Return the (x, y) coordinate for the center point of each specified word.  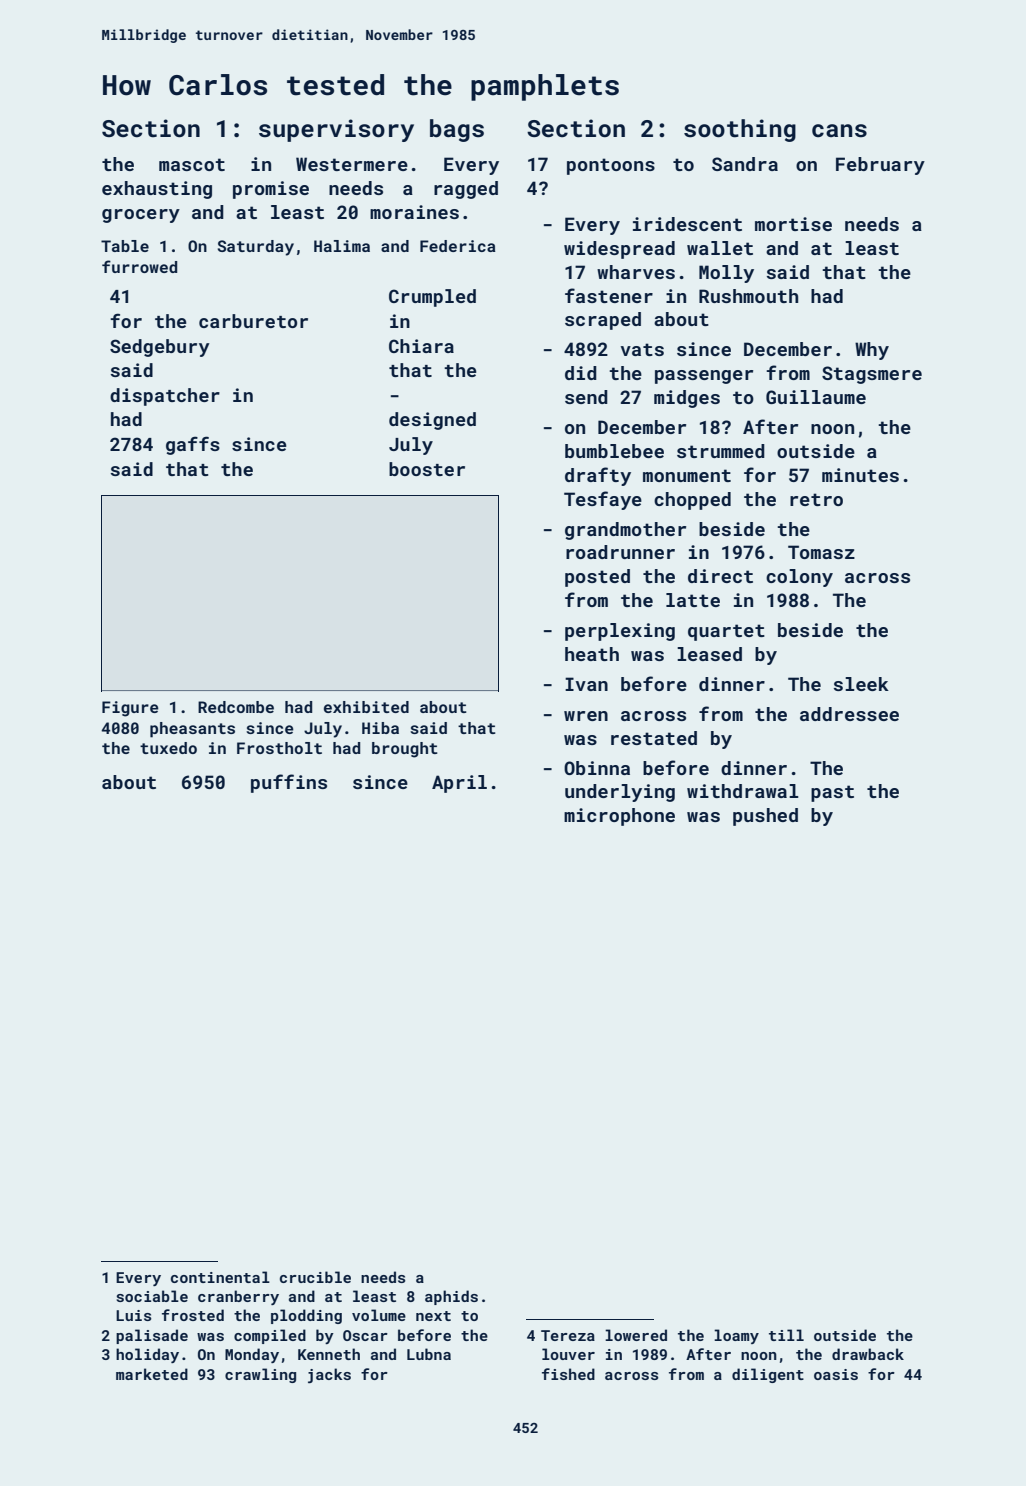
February (880, 166)
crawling (260, 1375)
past (832, 793)
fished (568, 1374)
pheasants (192, 730)
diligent (768, 1375)
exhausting (157, 190)
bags (457, 130)
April (459, 784)
